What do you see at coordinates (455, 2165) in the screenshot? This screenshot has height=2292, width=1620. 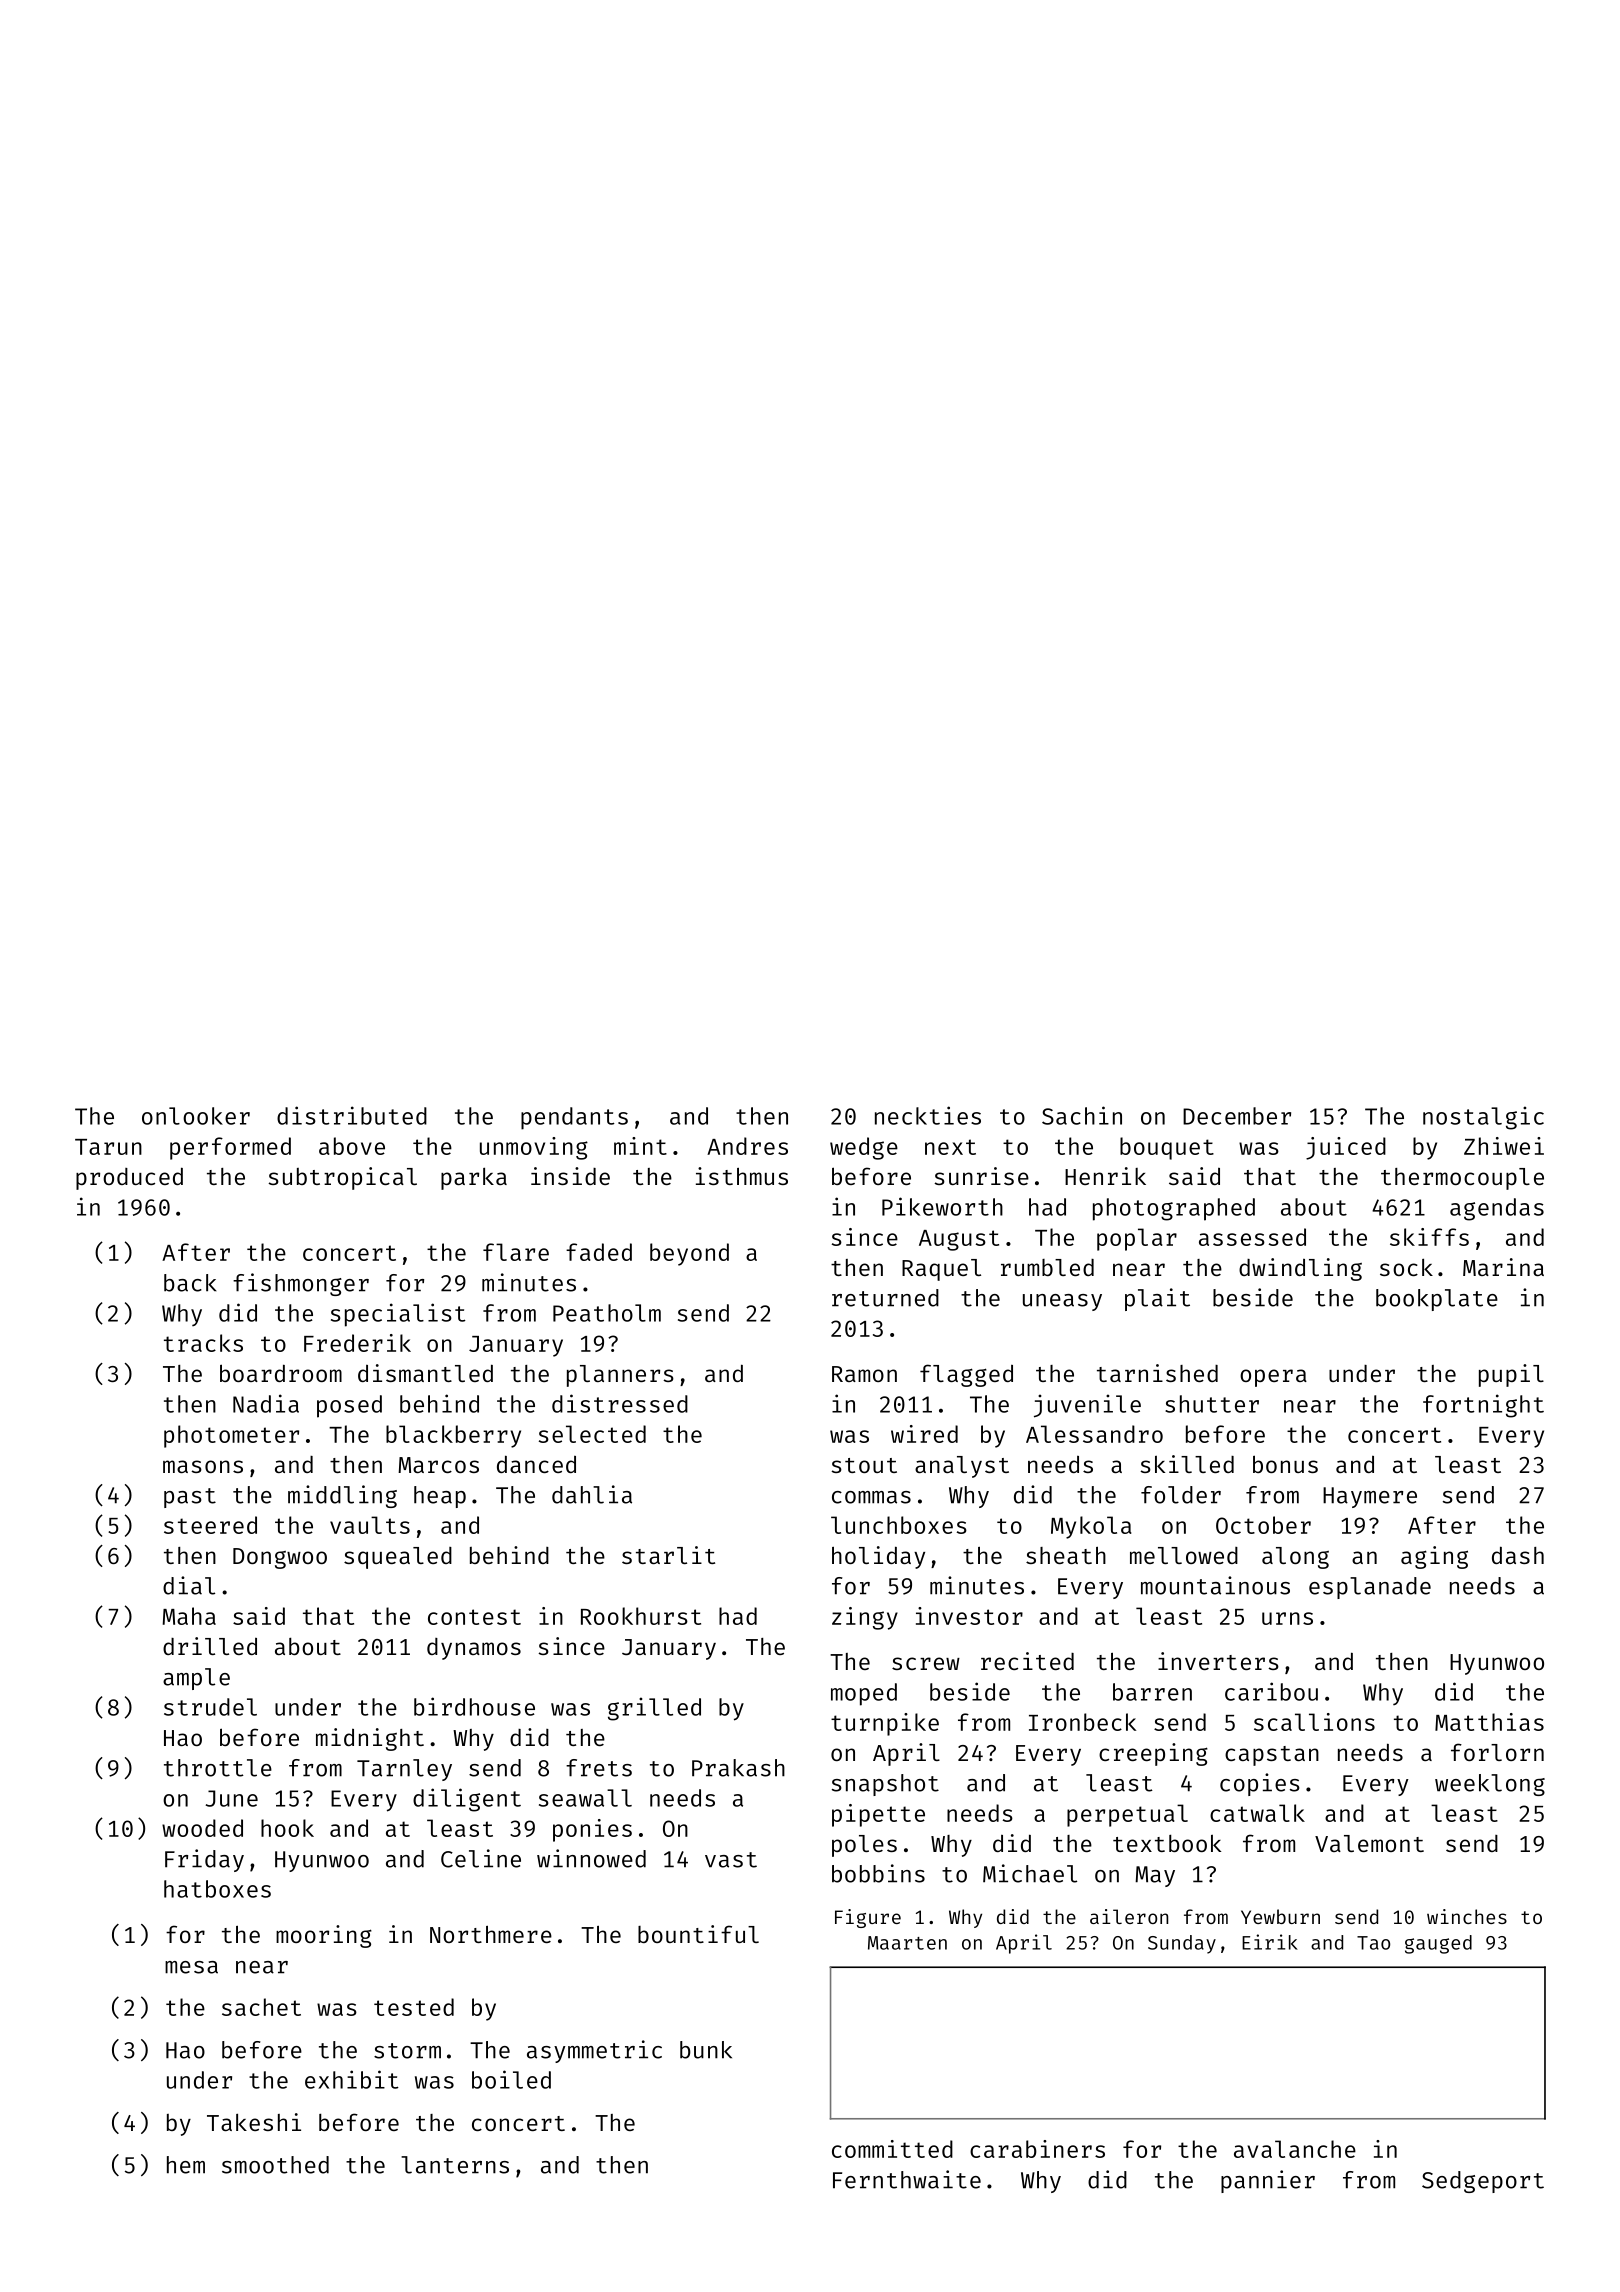 I see `lanterns` at bounding box center [455, 2165].
